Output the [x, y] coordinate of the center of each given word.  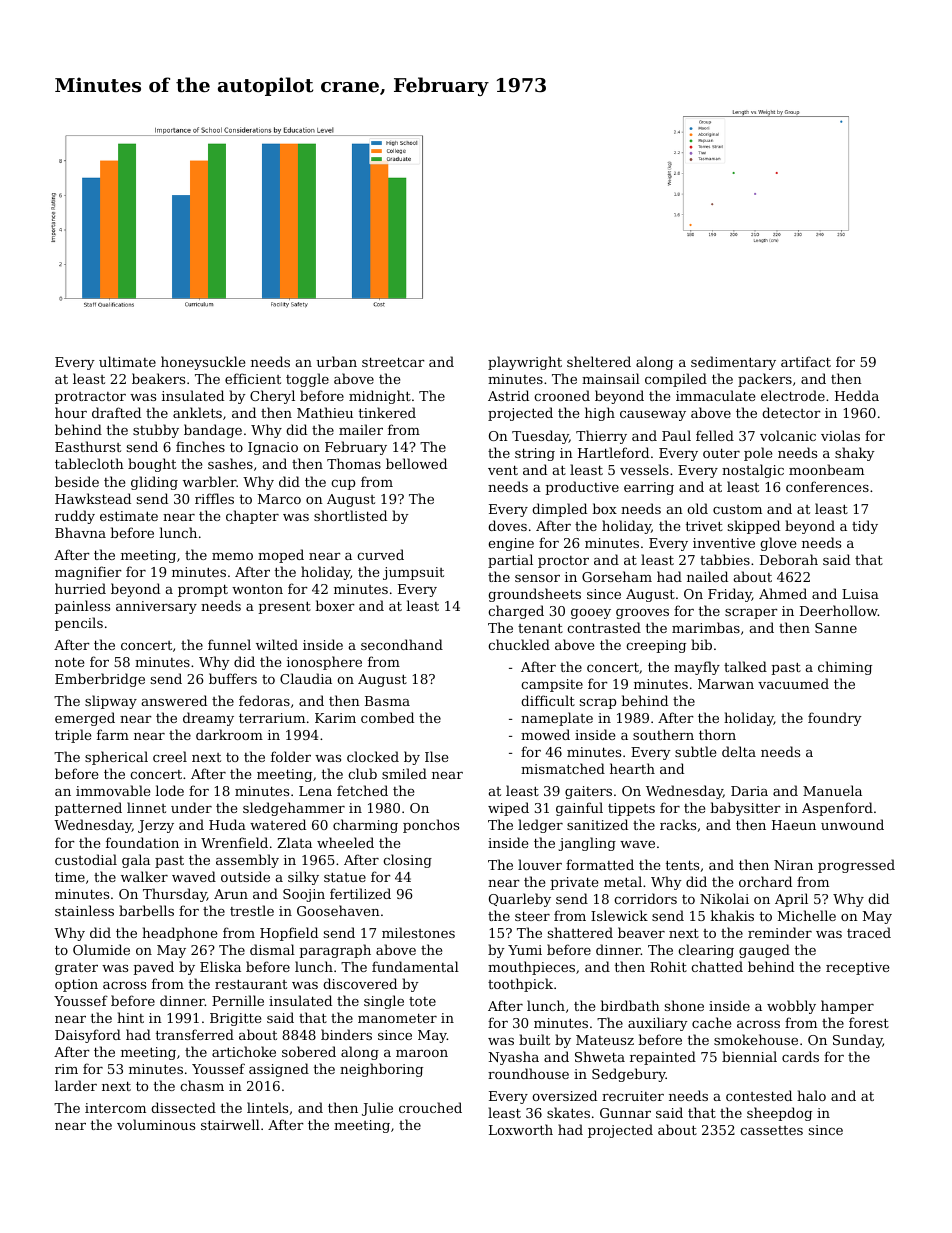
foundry [835, 719]
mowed [545, 734]
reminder [780, 932]
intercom [115, 1108]
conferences [827, 486]
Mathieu [325, 412]
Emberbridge [100, 680]
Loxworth [521, 1129]
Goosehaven [338, 910]
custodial [86, 859]
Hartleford [613, 452]
